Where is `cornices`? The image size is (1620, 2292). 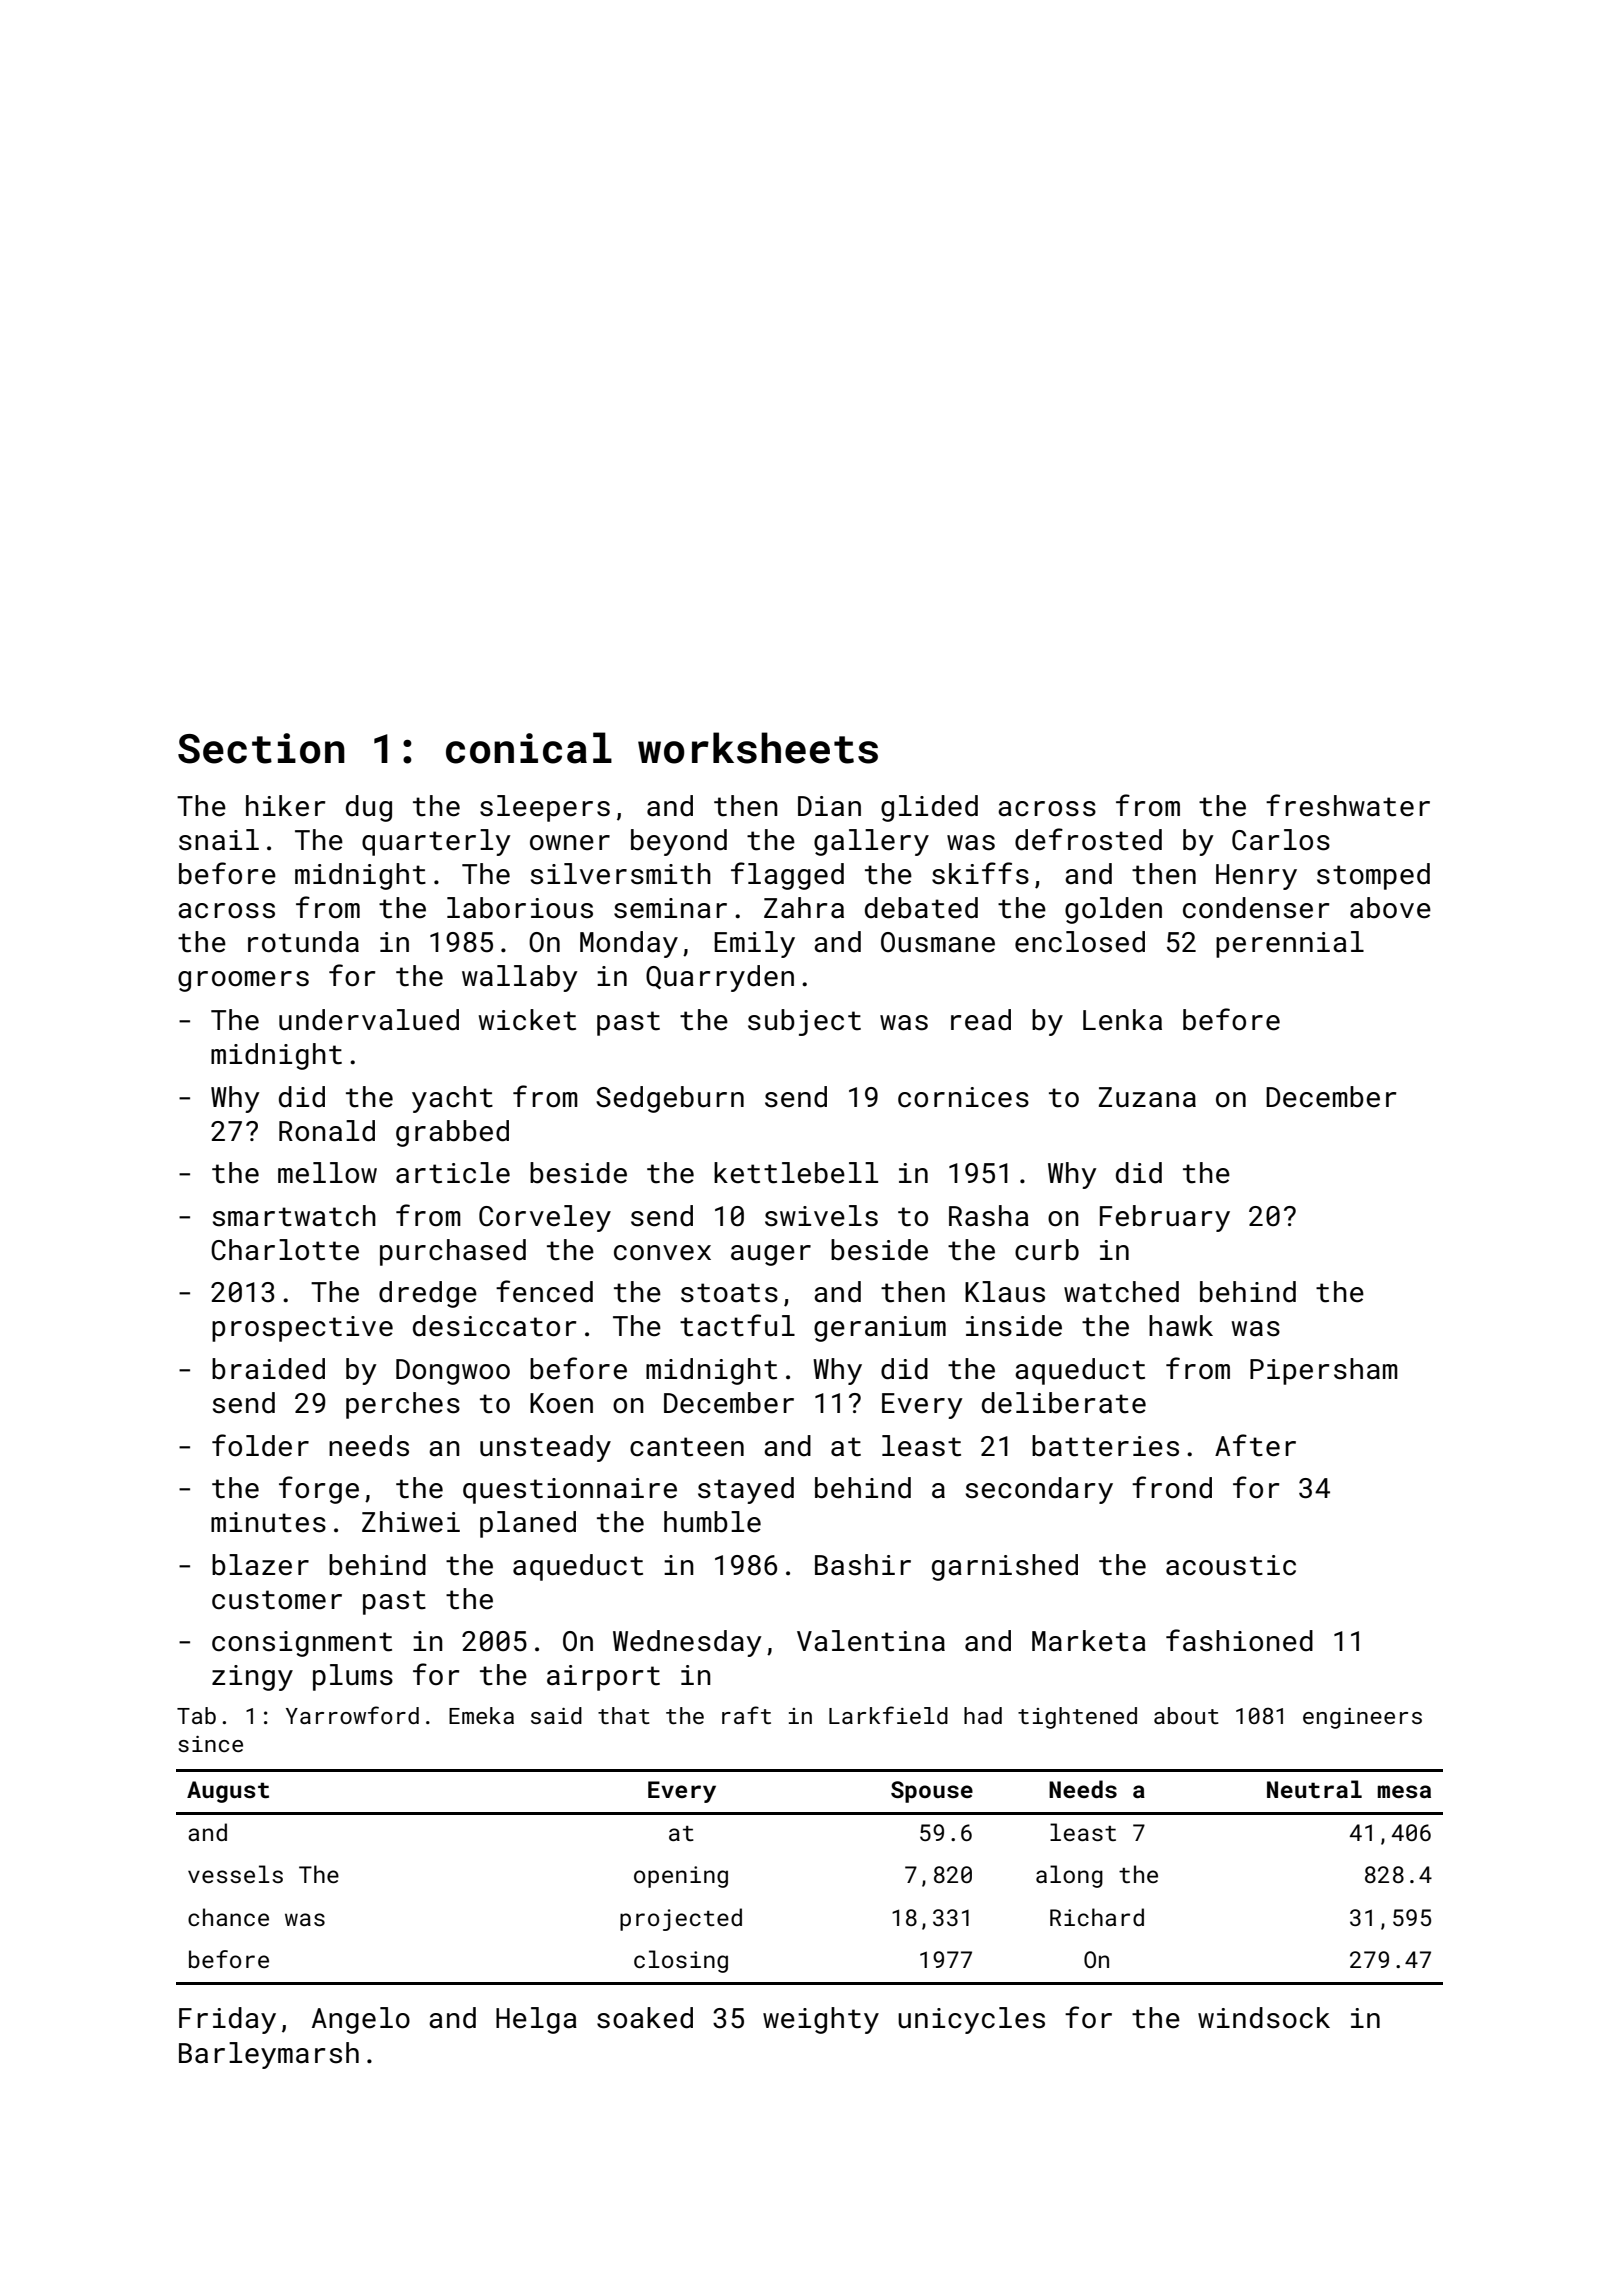 cornices is located at coordinates (963, 1097).
